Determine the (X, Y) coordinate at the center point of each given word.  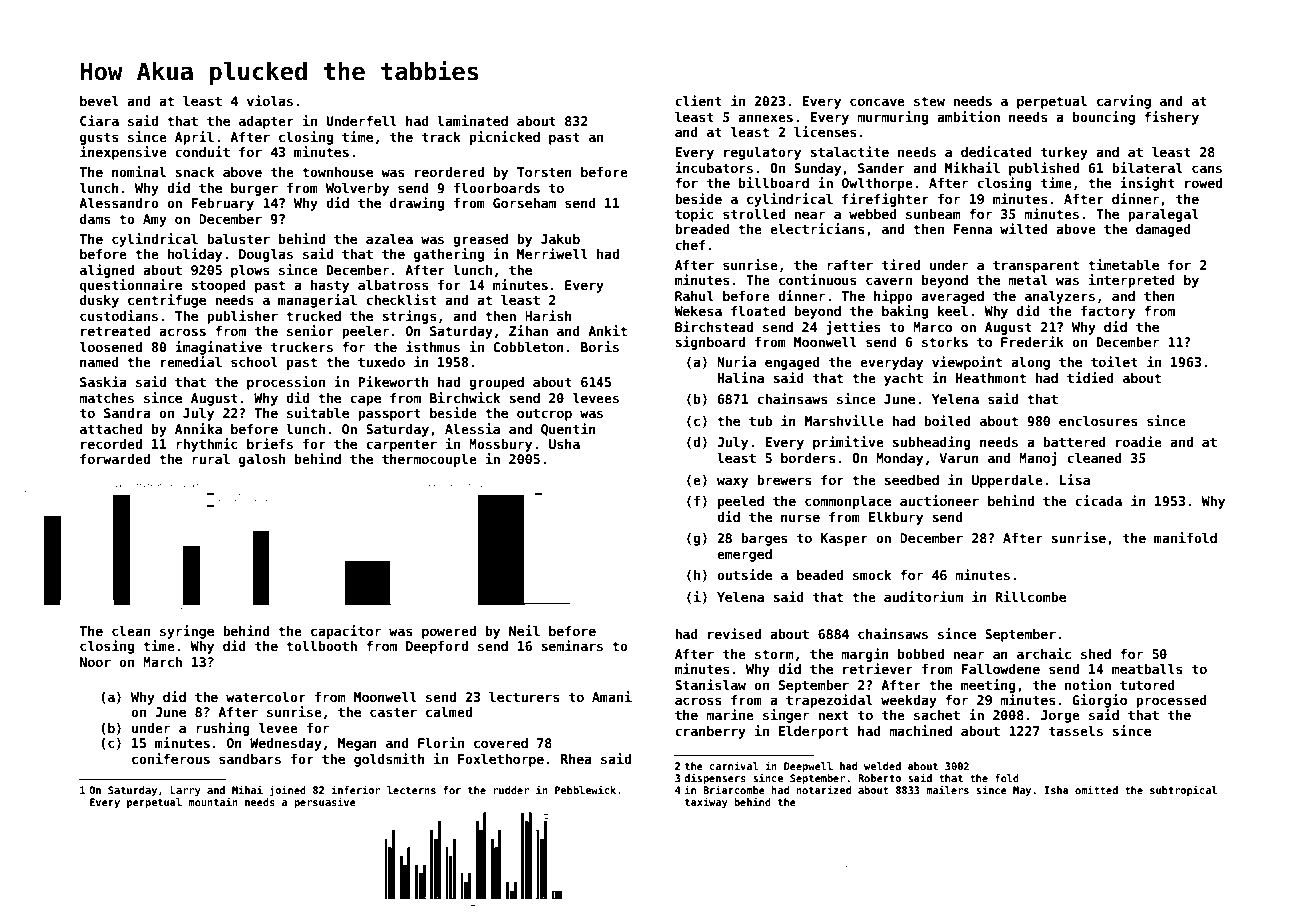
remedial (191, 361)
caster (393, 712)
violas (270, 100)
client (698, 100)
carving (1124, 102)
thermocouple (429, 460)
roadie (1139, 441)
